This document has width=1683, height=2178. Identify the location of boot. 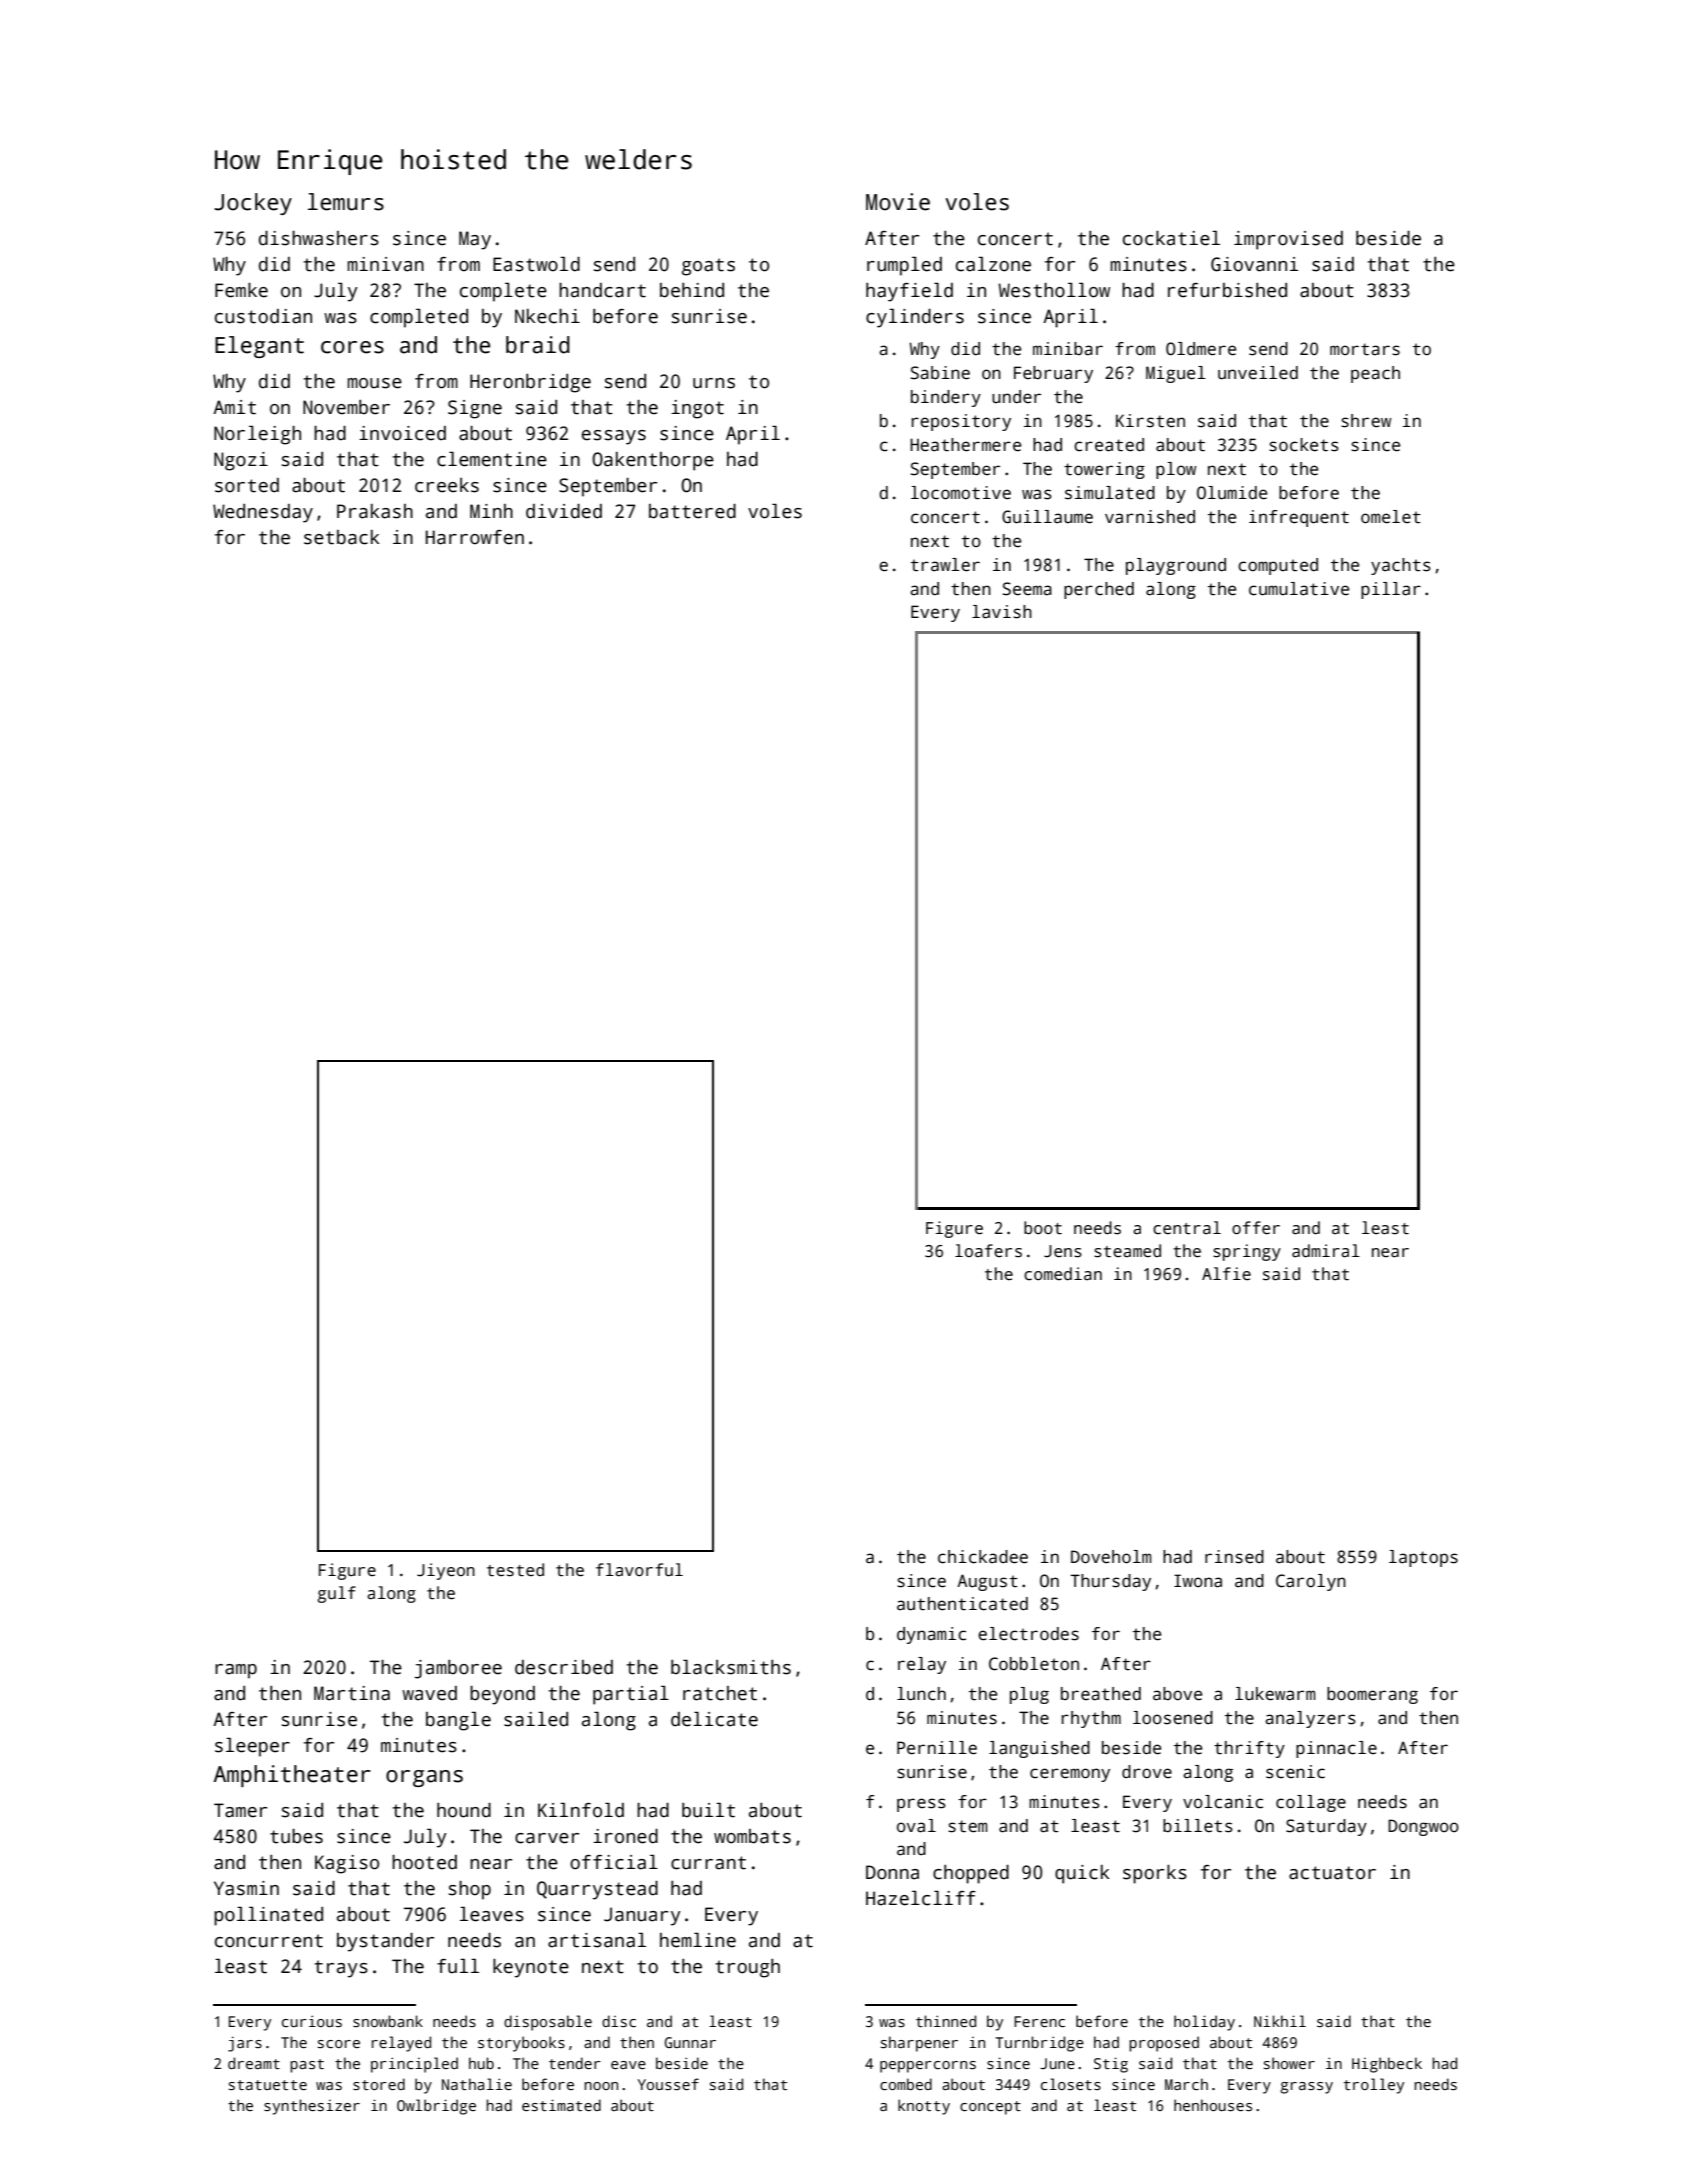
(1043, 1228).
